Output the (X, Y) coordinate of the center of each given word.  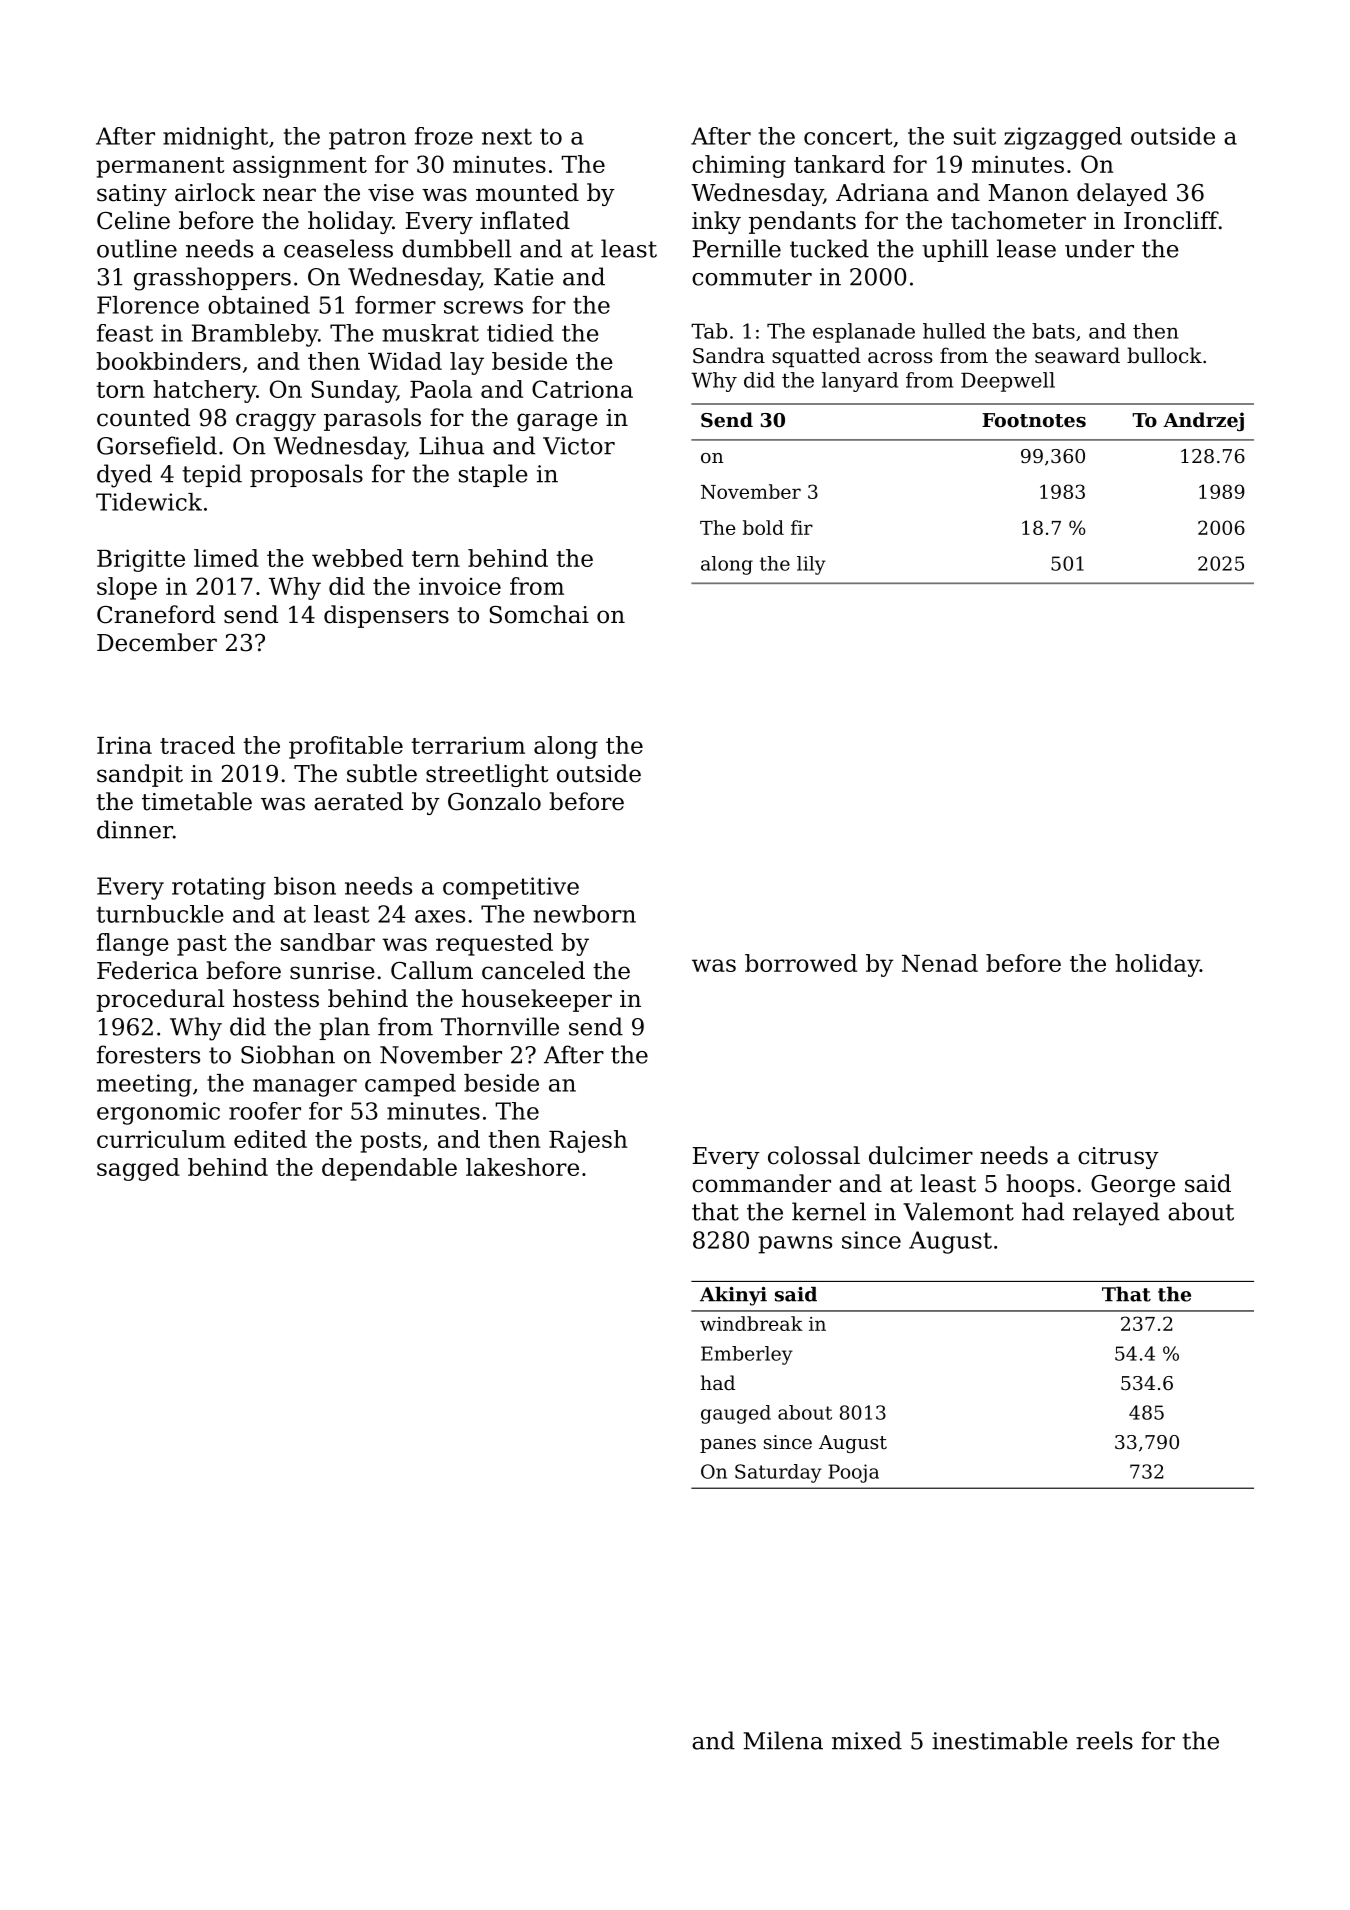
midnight (215, 138)
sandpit (140, 775)
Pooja (853, 1473)
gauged (736, 1414)
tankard (839, 164)
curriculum (161, 1139)
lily (811, 565)
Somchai (539, 614)
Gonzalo (494, 801)
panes (728, 1446)
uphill (955, 250)
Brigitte (141, 560)
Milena (783, 1740)
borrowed (801, 963)
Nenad (940, 963)
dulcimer (921, 1155)
